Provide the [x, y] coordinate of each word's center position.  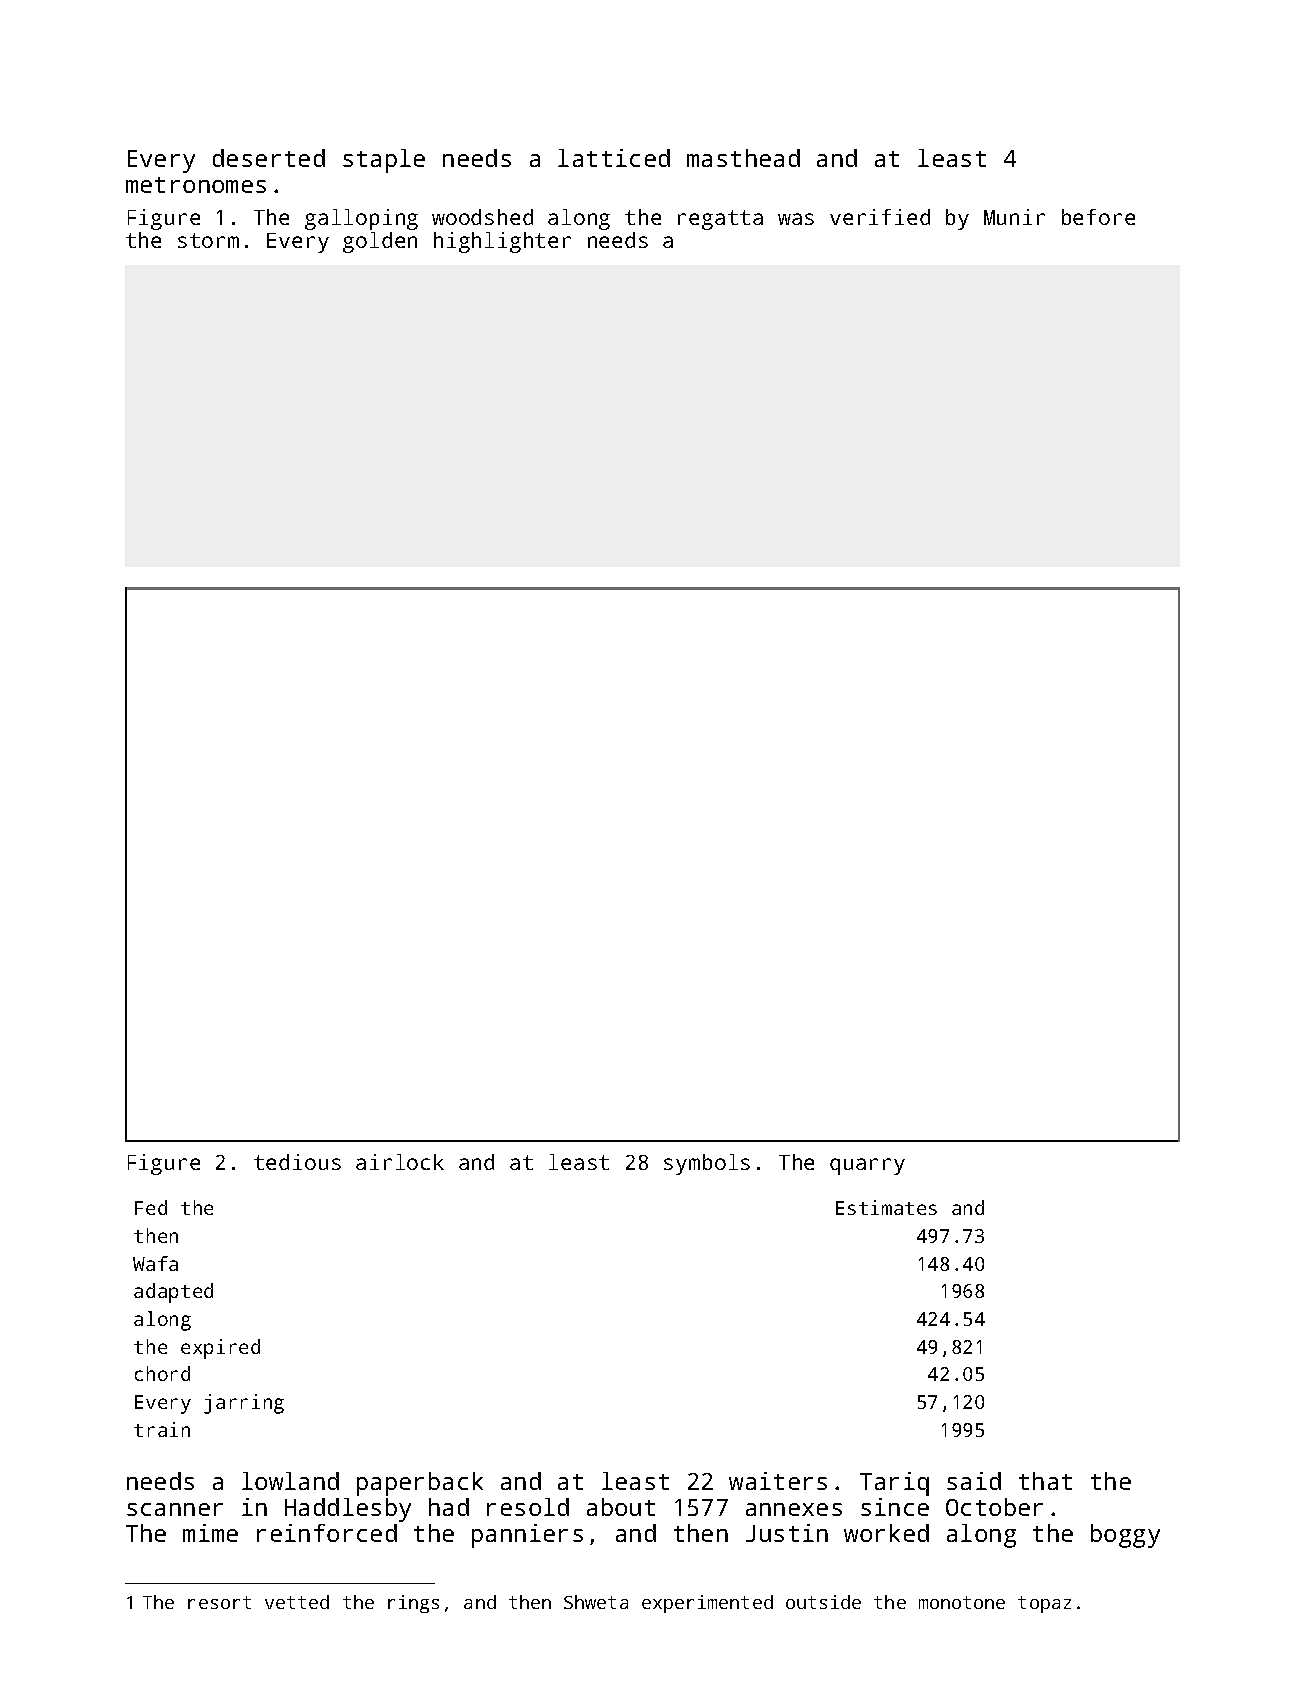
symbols [707, 1164]
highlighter [502, 242]
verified [880, 217]
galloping [361, 219]
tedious [297, 1162]
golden [380, 242]
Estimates [886, 1207]
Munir [1014, 217]
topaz [1044, 1604]
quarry [867, 1166]
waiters [778, 1481]
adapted [173, 1293]
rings [413, 1604]
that [1045, 1481]
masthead [743, 158]
